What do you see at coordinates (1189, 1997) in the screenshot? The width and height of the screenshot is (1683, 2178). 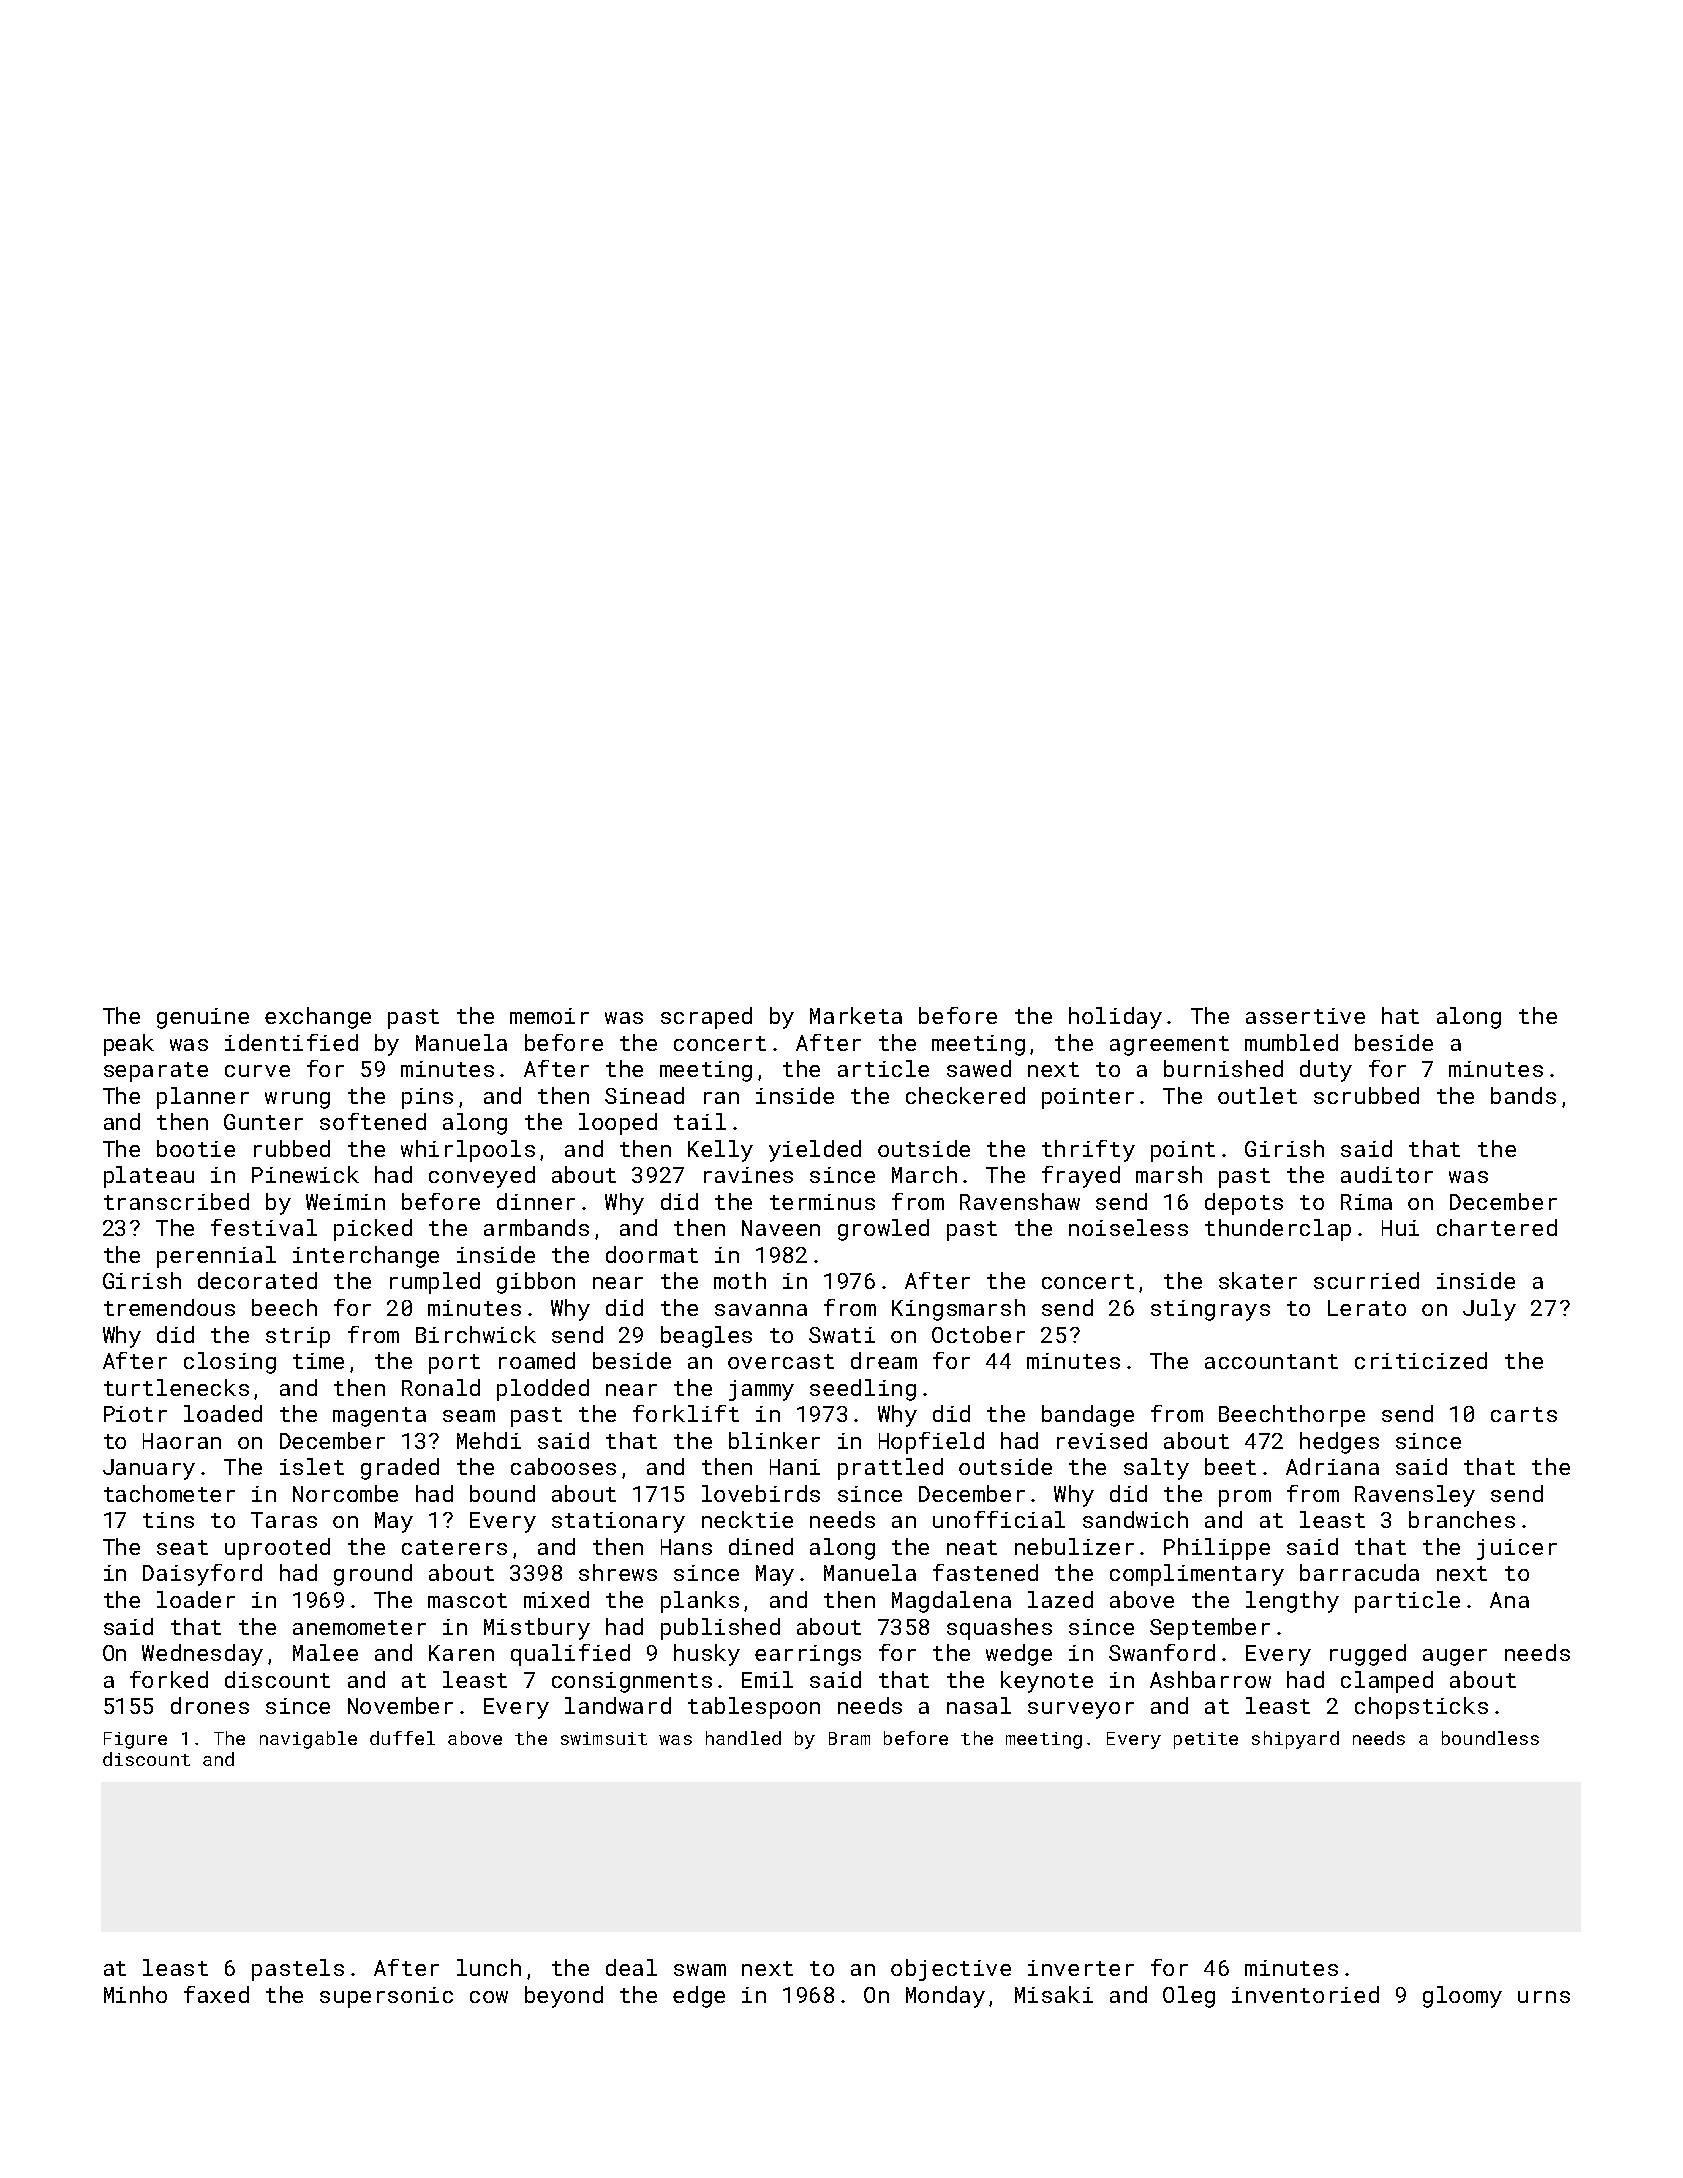 I see `Oleg` at bounding box center [1189, 1997].
